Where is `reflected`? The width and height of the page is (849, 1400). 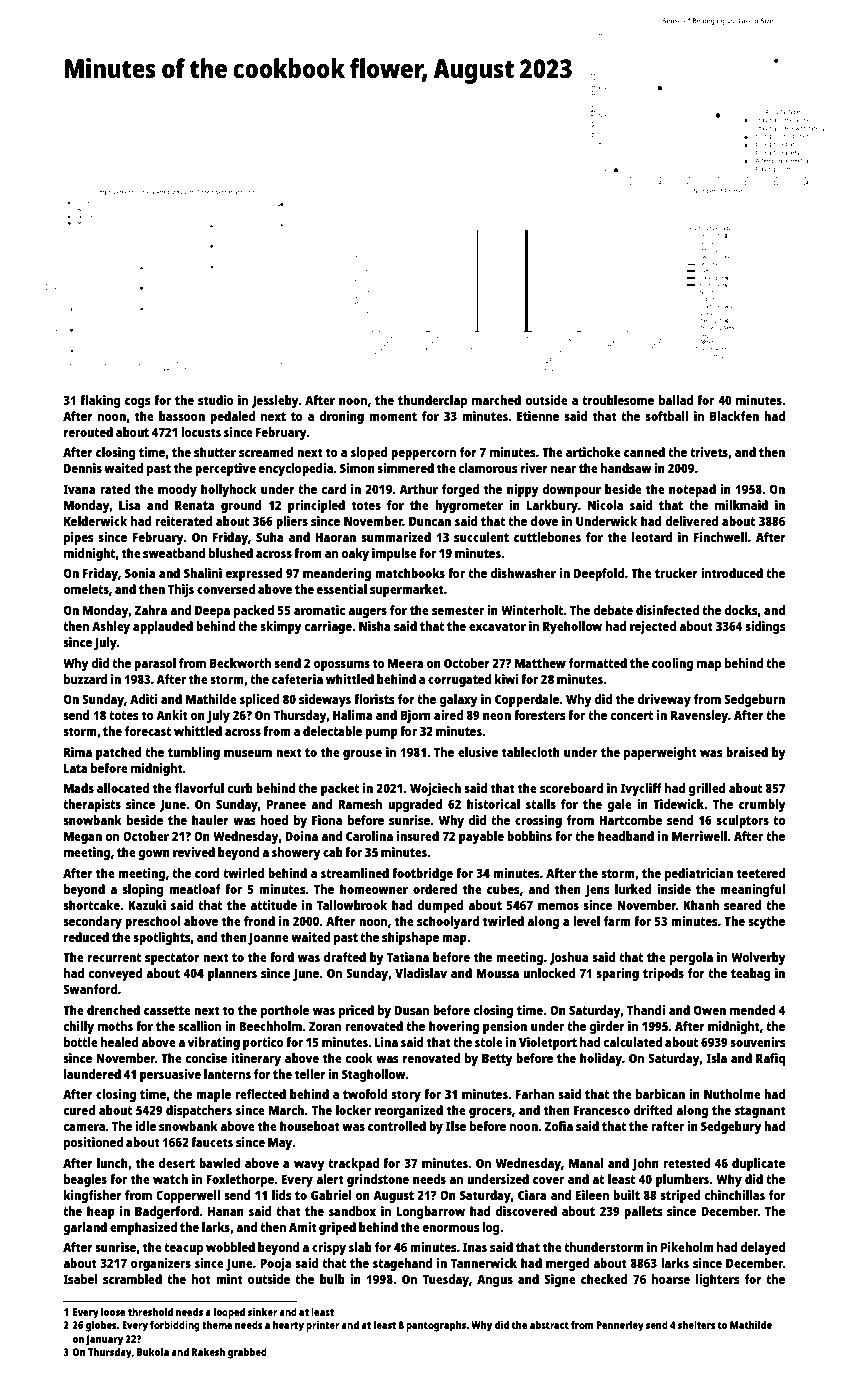
reflected is located at coordinates (260, 1094).
